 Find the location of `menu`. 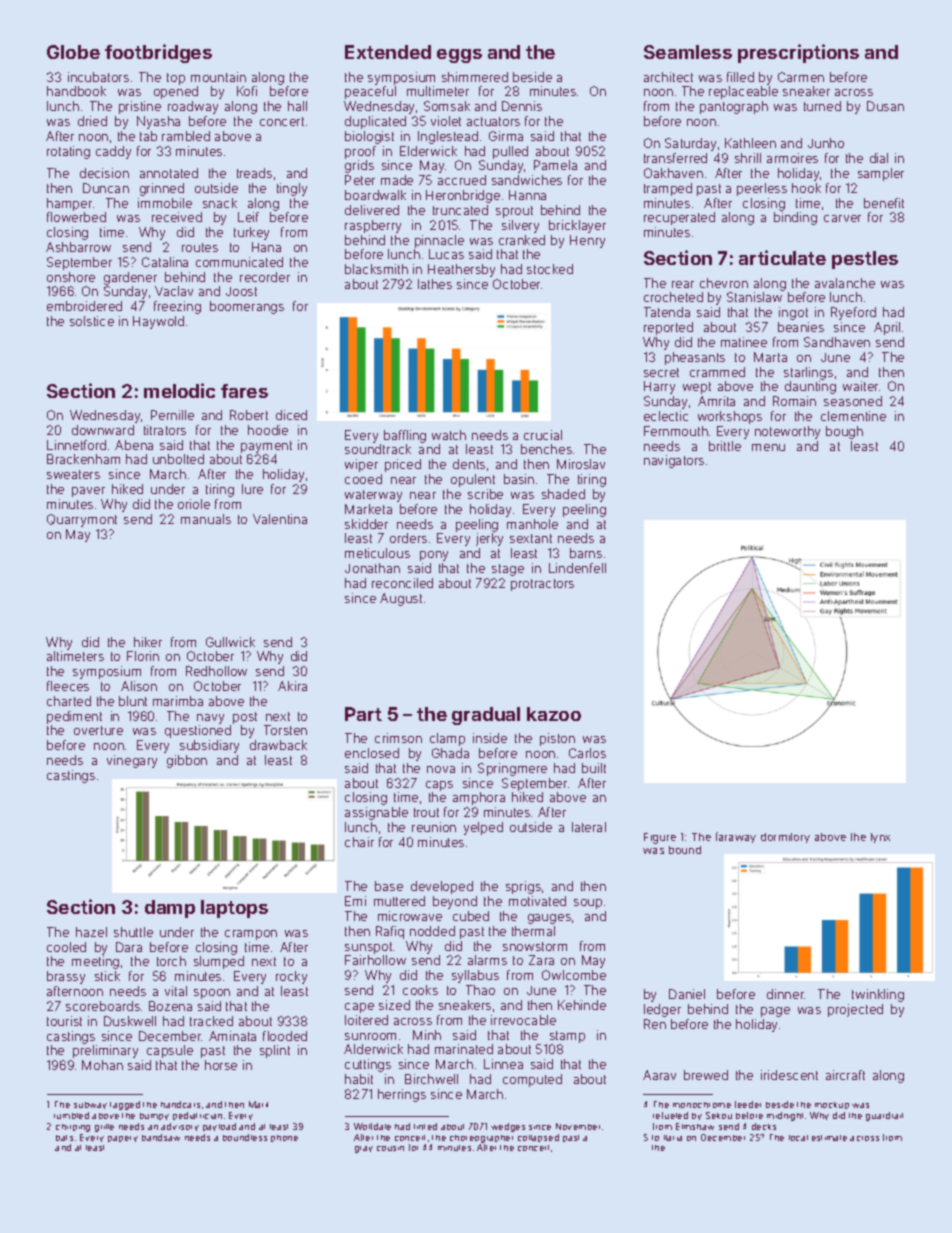

menu is located at coordinates (768, 447).
